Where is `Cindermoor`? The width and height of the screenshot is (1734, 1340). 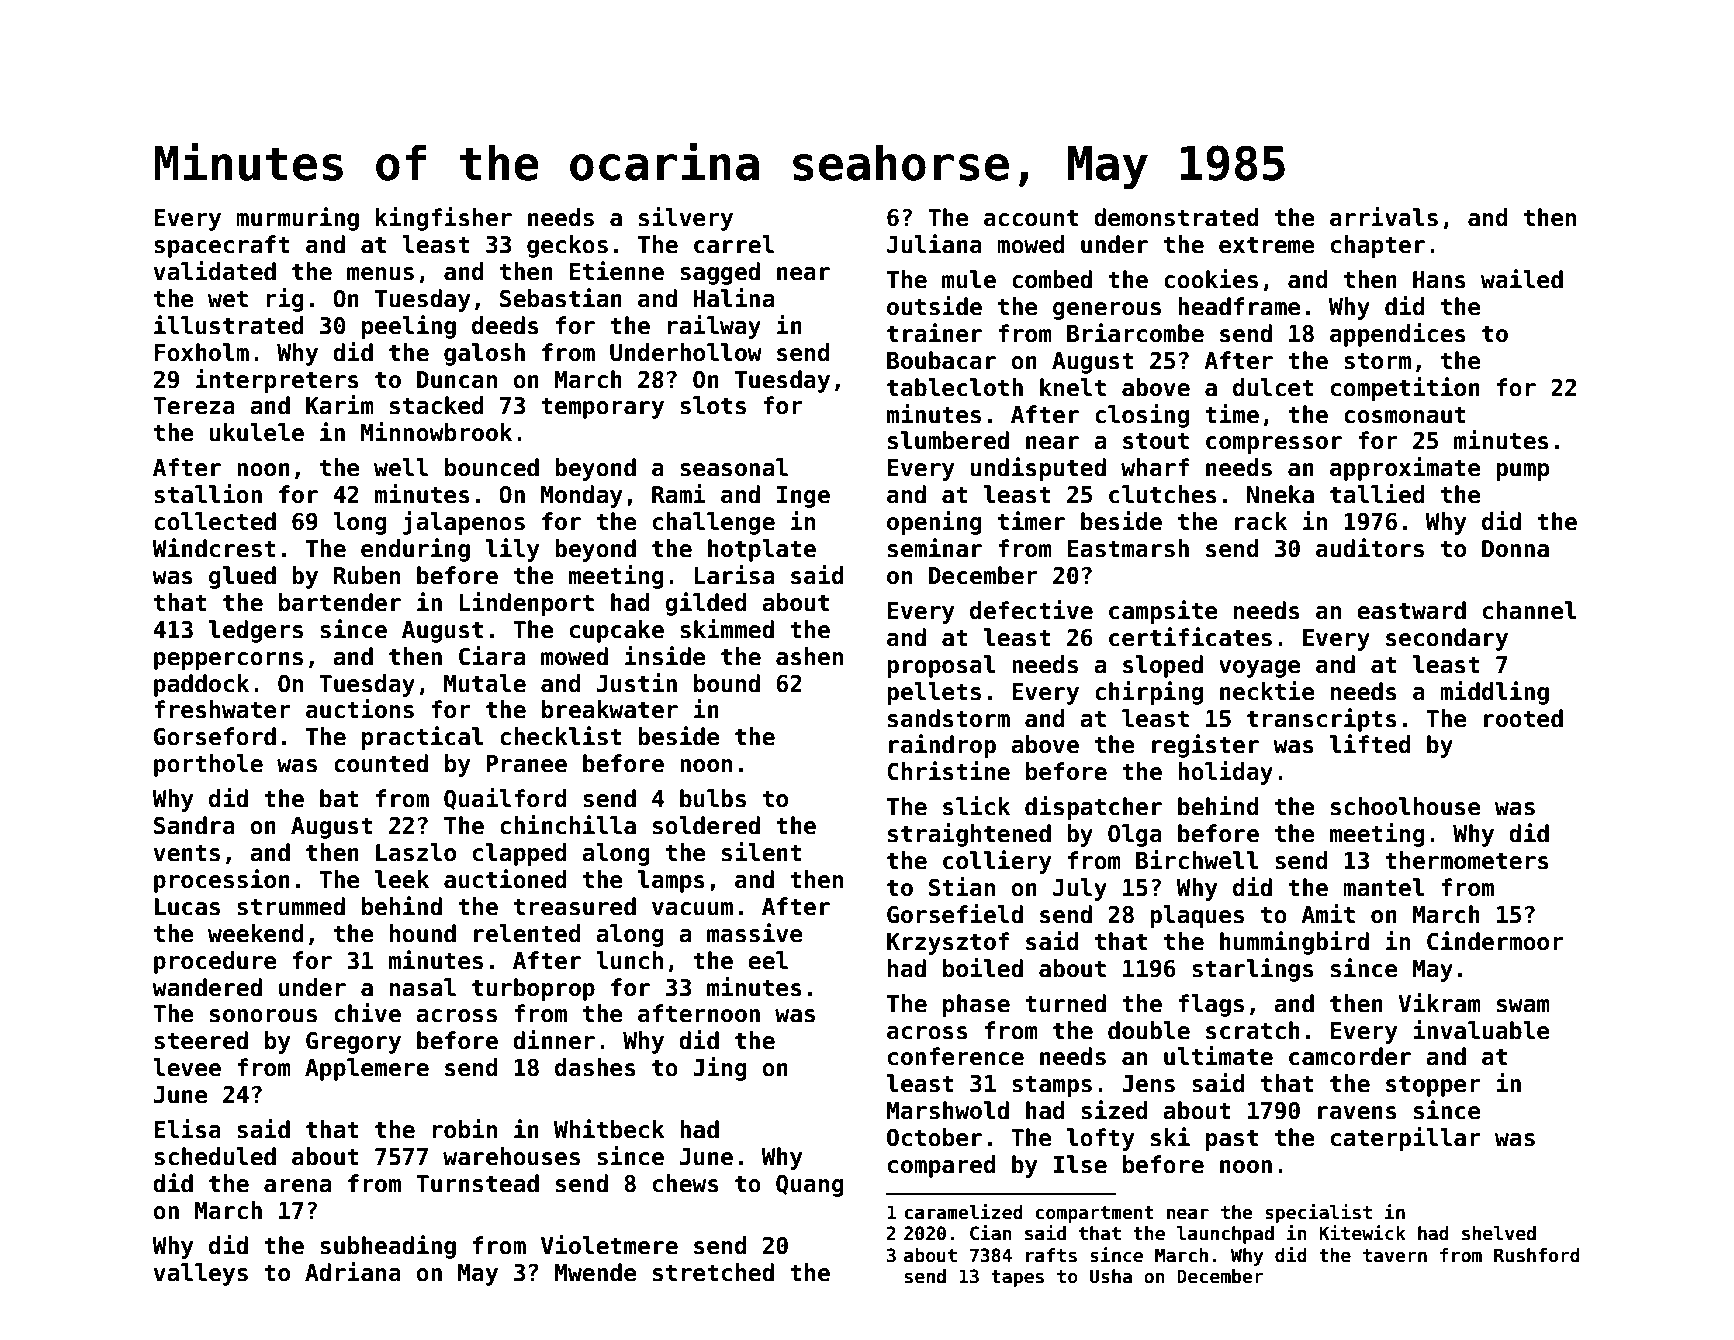
Cindermoor is located at coordinates (1495, 941).
